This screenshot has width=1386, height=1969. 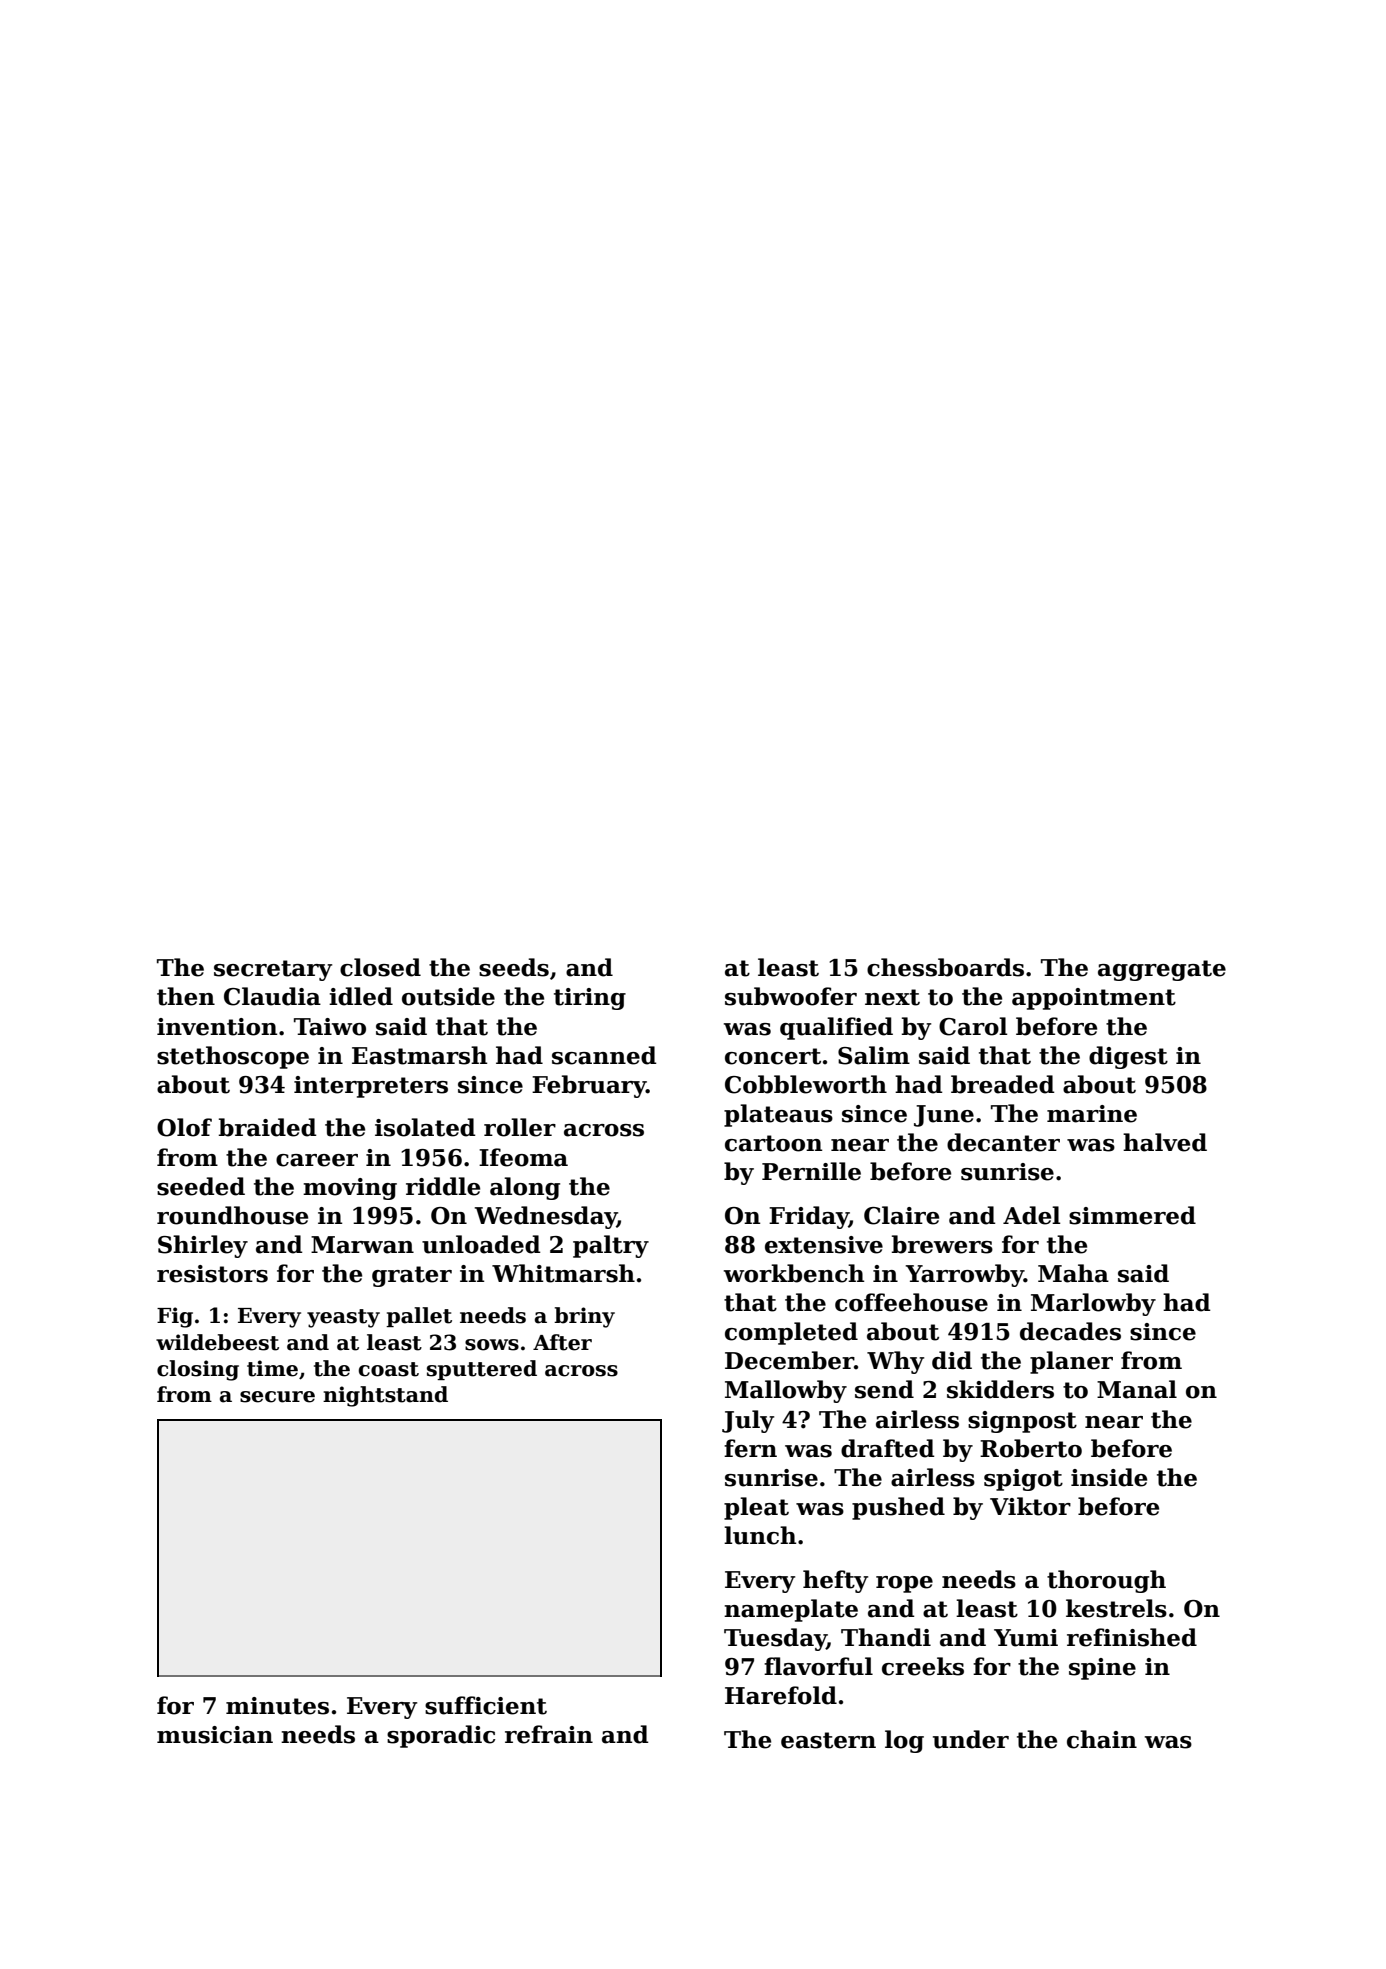 What do you see at coordinates (277, 1706) in the screenshot?
I see `minutes` at bounding box center [277, 1706].
